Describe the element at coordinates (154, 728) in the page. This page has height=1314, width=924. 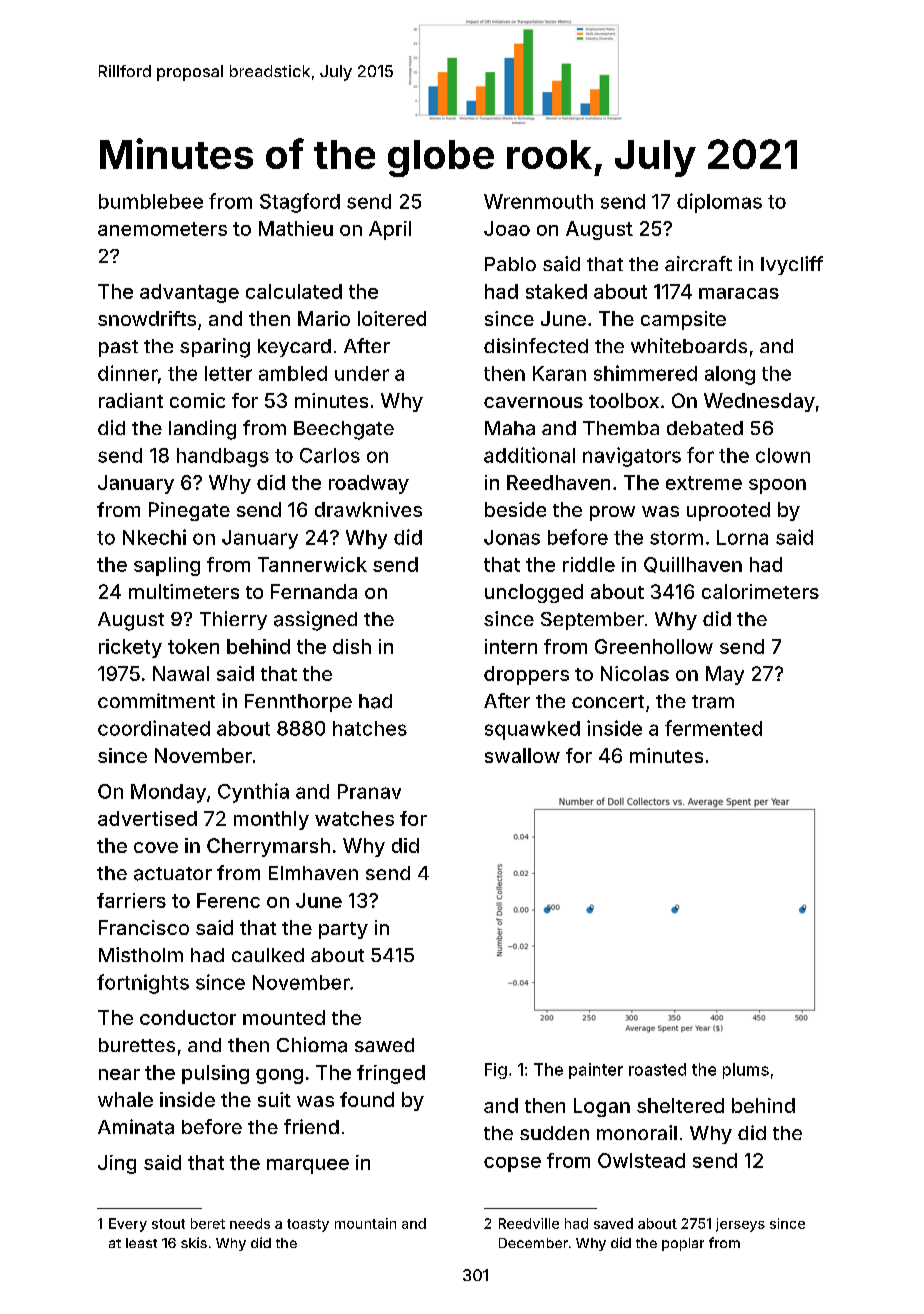
I see `coordinated` at that location.
